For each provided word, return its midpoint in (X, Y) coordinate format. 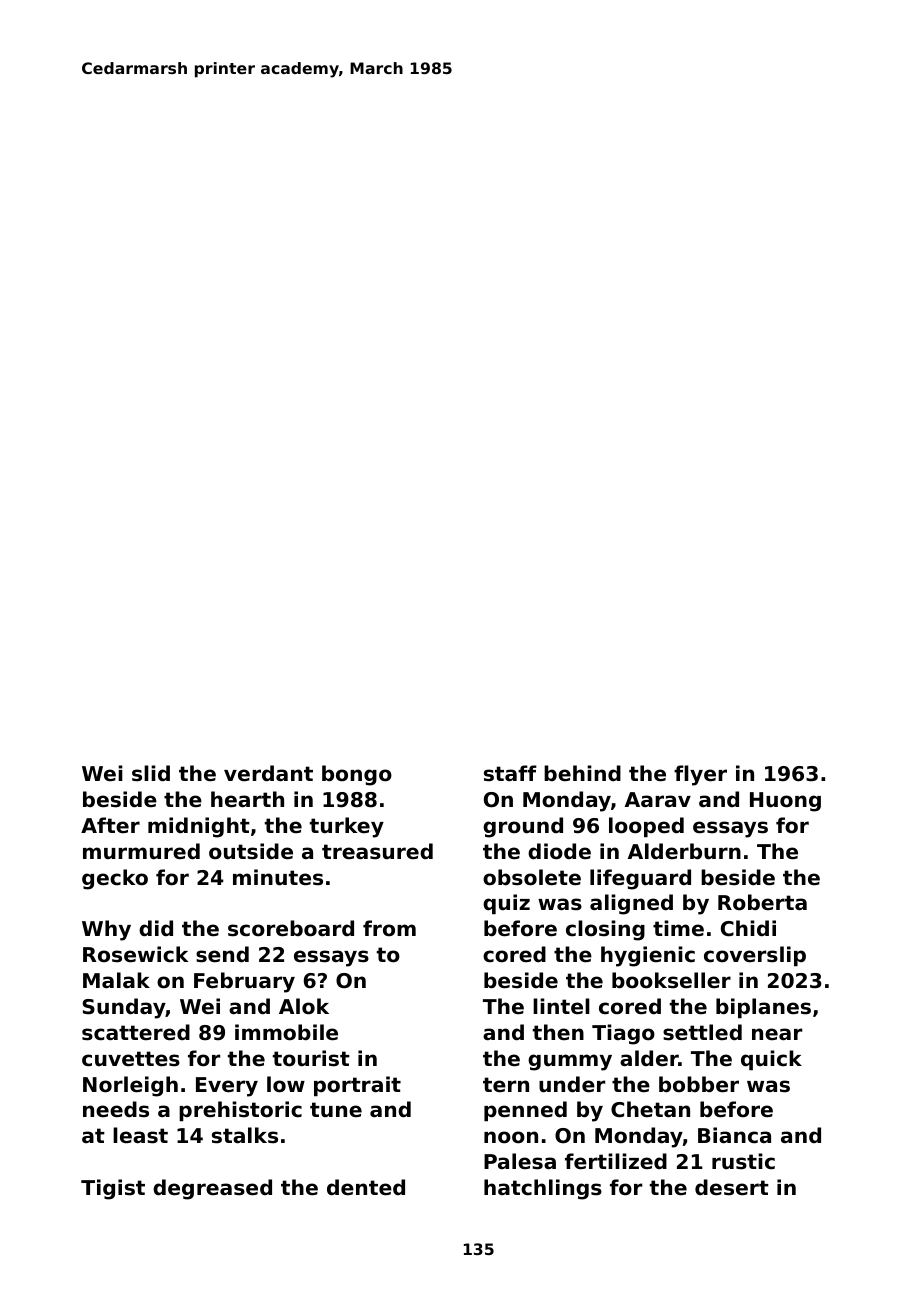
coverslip (755, 956)
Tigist (113, 1189)
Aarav (658, 799)
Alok (304, 1006)
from (389, 928)
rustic (743, 1161)
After (110, 825)
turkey (347, 827)
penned (525, 1111)
